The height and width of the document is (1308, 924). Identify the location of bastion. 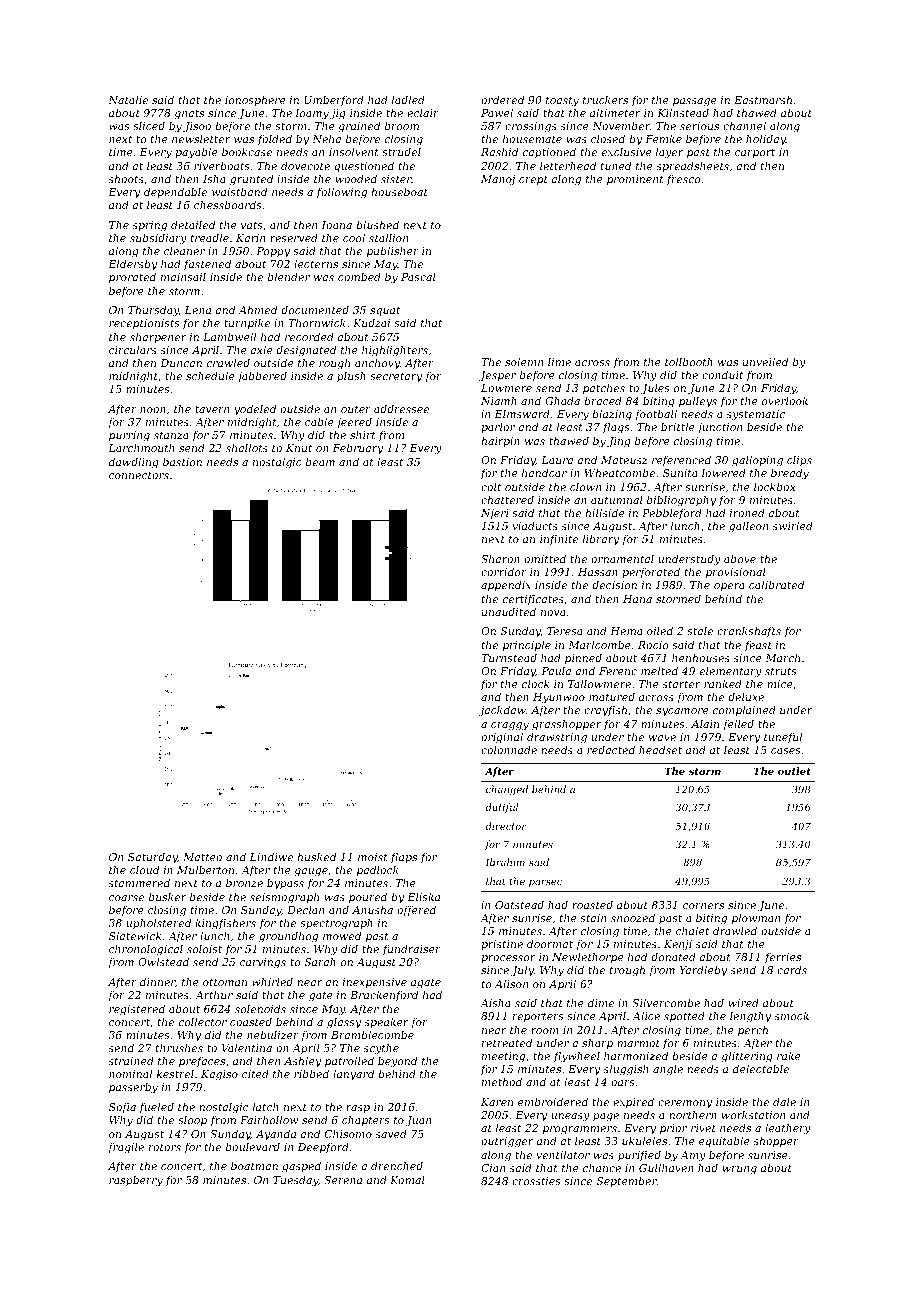
(182, 461).
